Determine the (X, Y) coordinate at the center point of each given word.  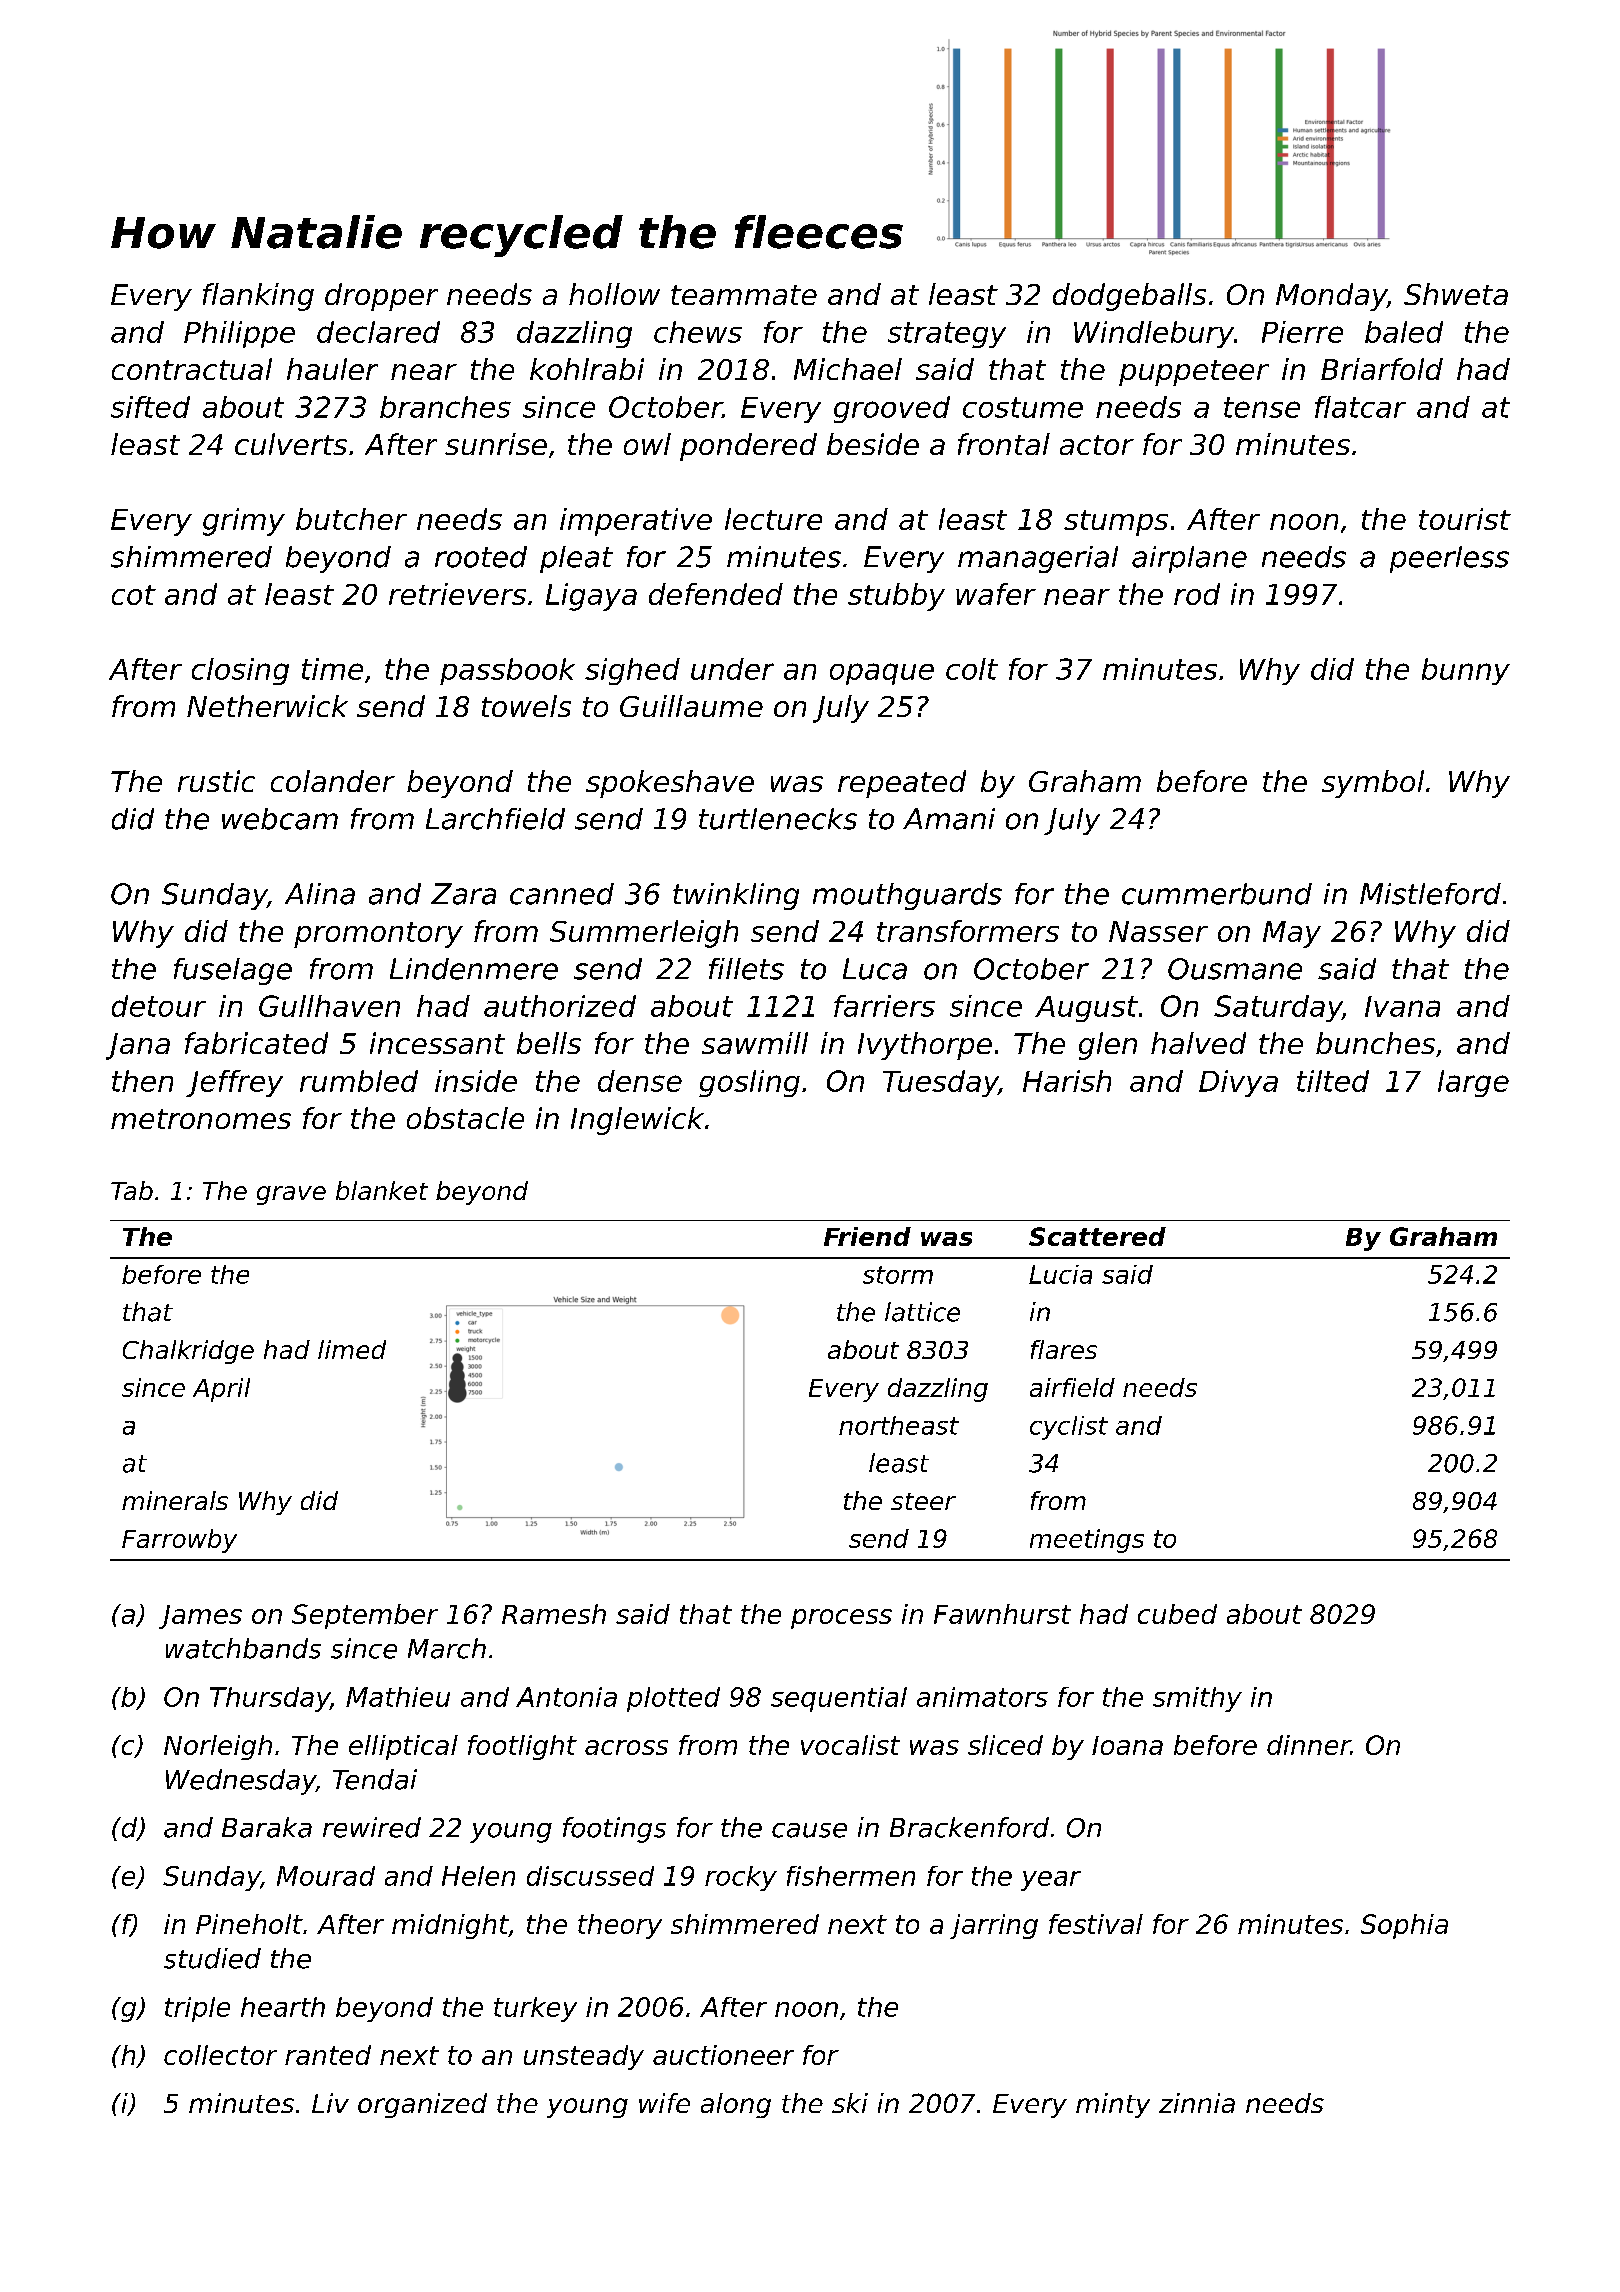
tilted (1333, 1081)
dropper (381, 297)
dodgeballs (1129, 297)
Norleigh (218, 1747)
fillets (746, 969)
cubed (1177, 1614)
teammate (744, 295)
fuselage (233, 971)
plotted (673, 1699)
